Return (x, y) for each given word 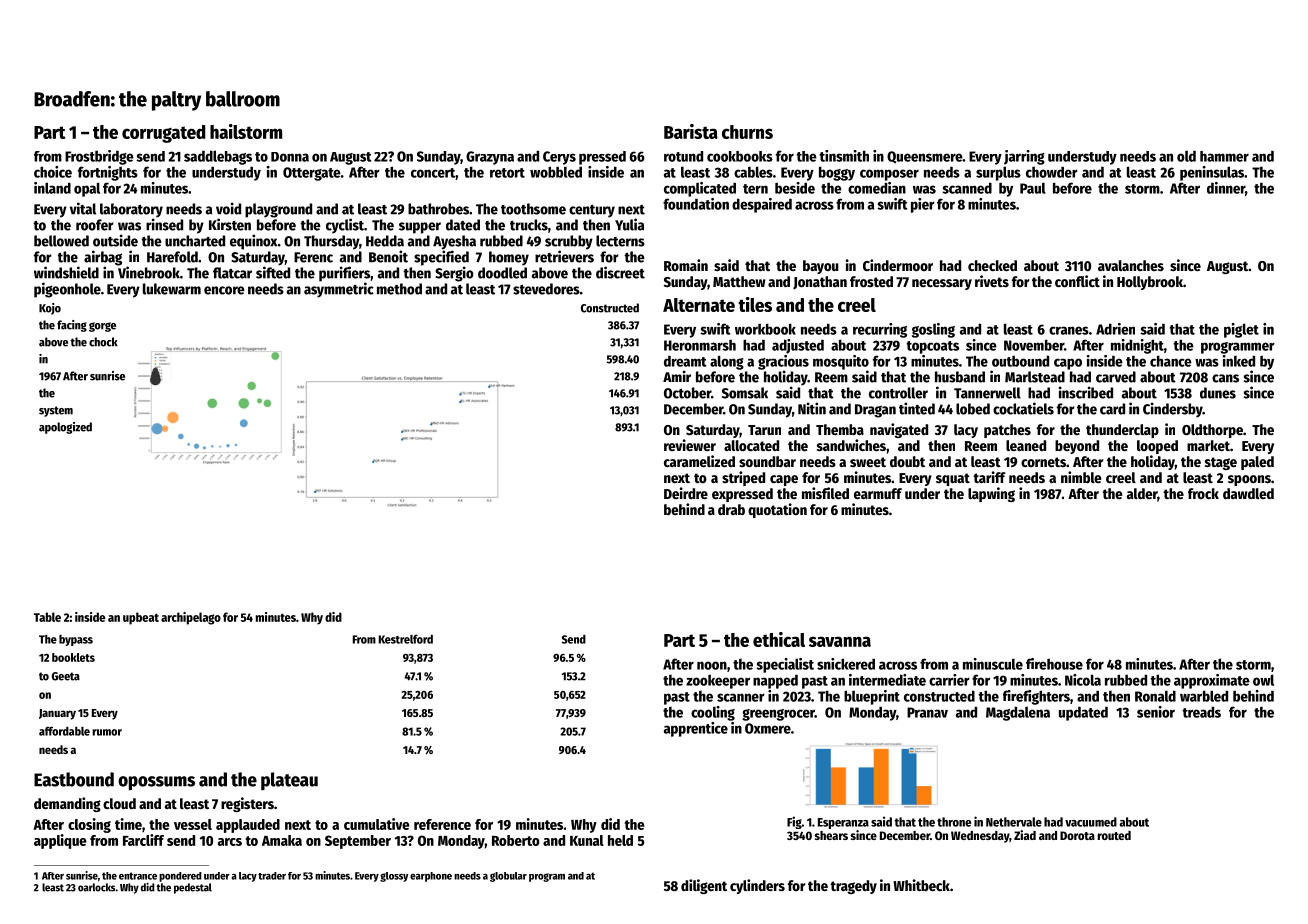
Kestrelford (406, 639)
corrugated (163, 134)
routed (1114, 835)
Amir (677, 376)
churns (747, 132)
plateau (289, 781)
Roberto (516, 840)
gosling (933, 330)
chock (103, 342)
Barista (691, 131)
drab (731, 509)
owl (1263, 680)
